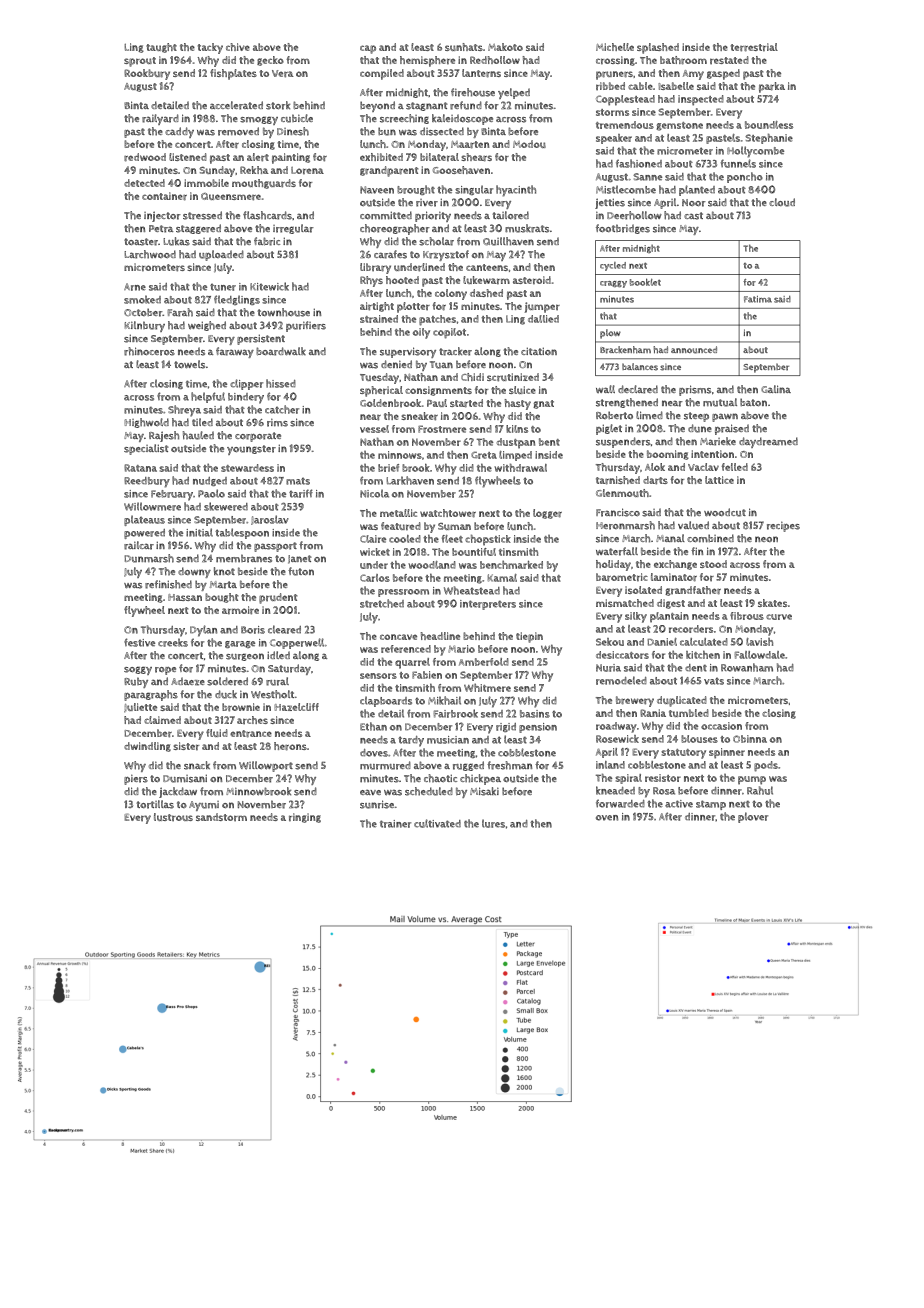 This screenshot has width=924, height=1308. I want to click on armoire, so click(240, 610).
